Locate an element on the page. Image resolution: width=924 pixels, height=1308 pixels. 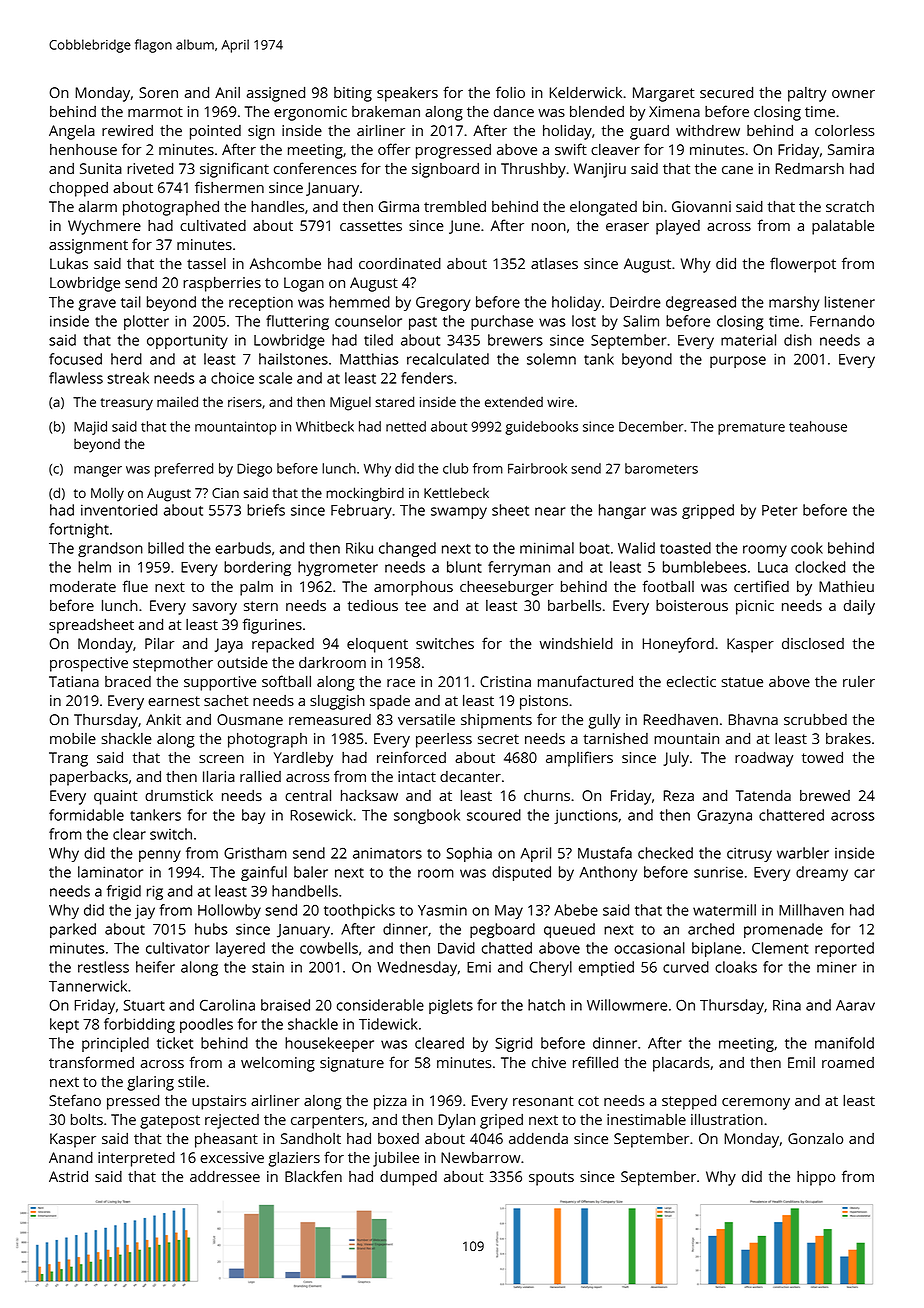
recalculated is located at coordinates (448, 359).
